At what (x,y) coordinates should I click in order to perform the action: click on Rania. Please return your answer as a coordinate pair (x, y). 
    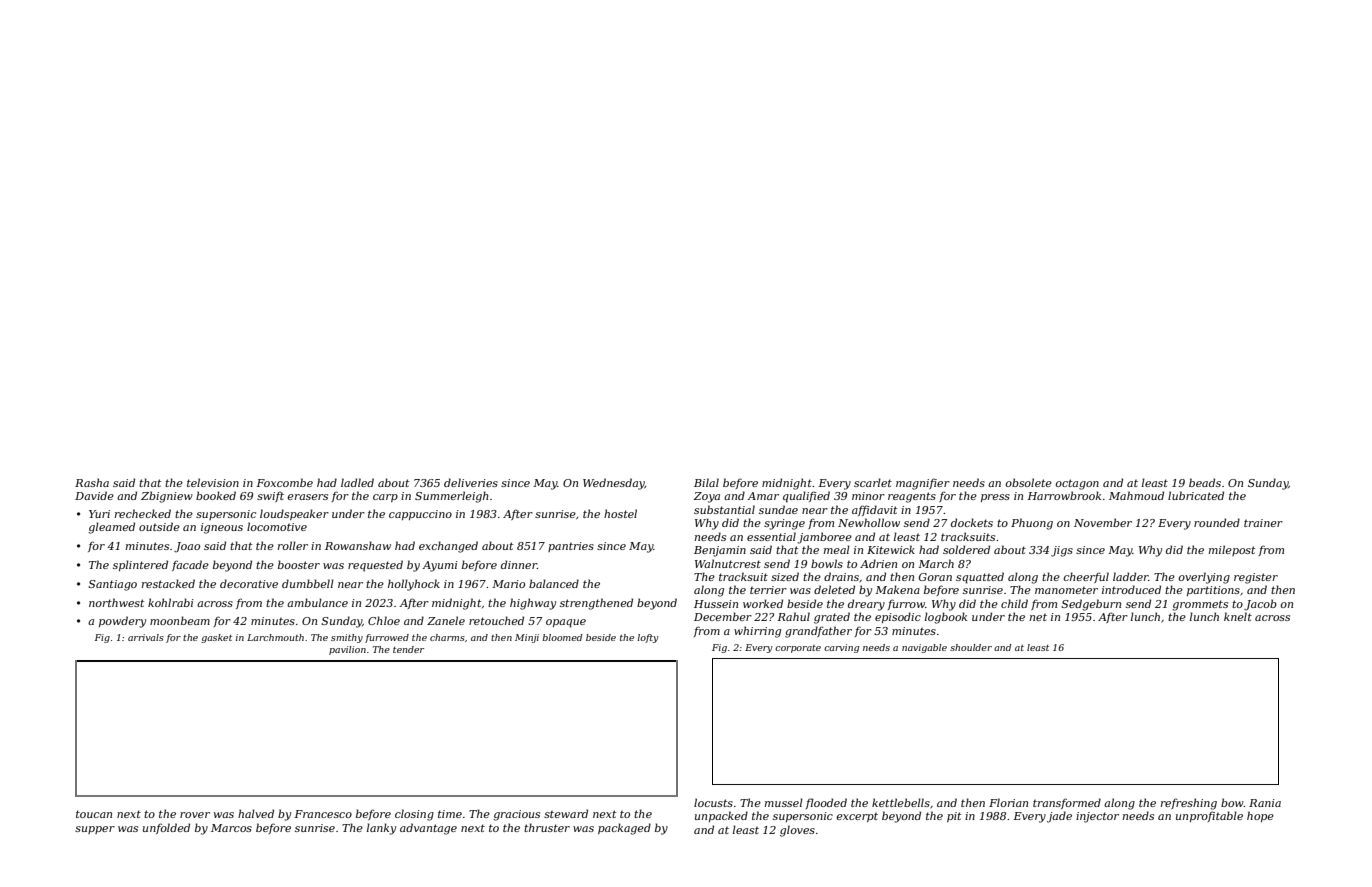
    Looking at the image, I should click on (1265, 803).
